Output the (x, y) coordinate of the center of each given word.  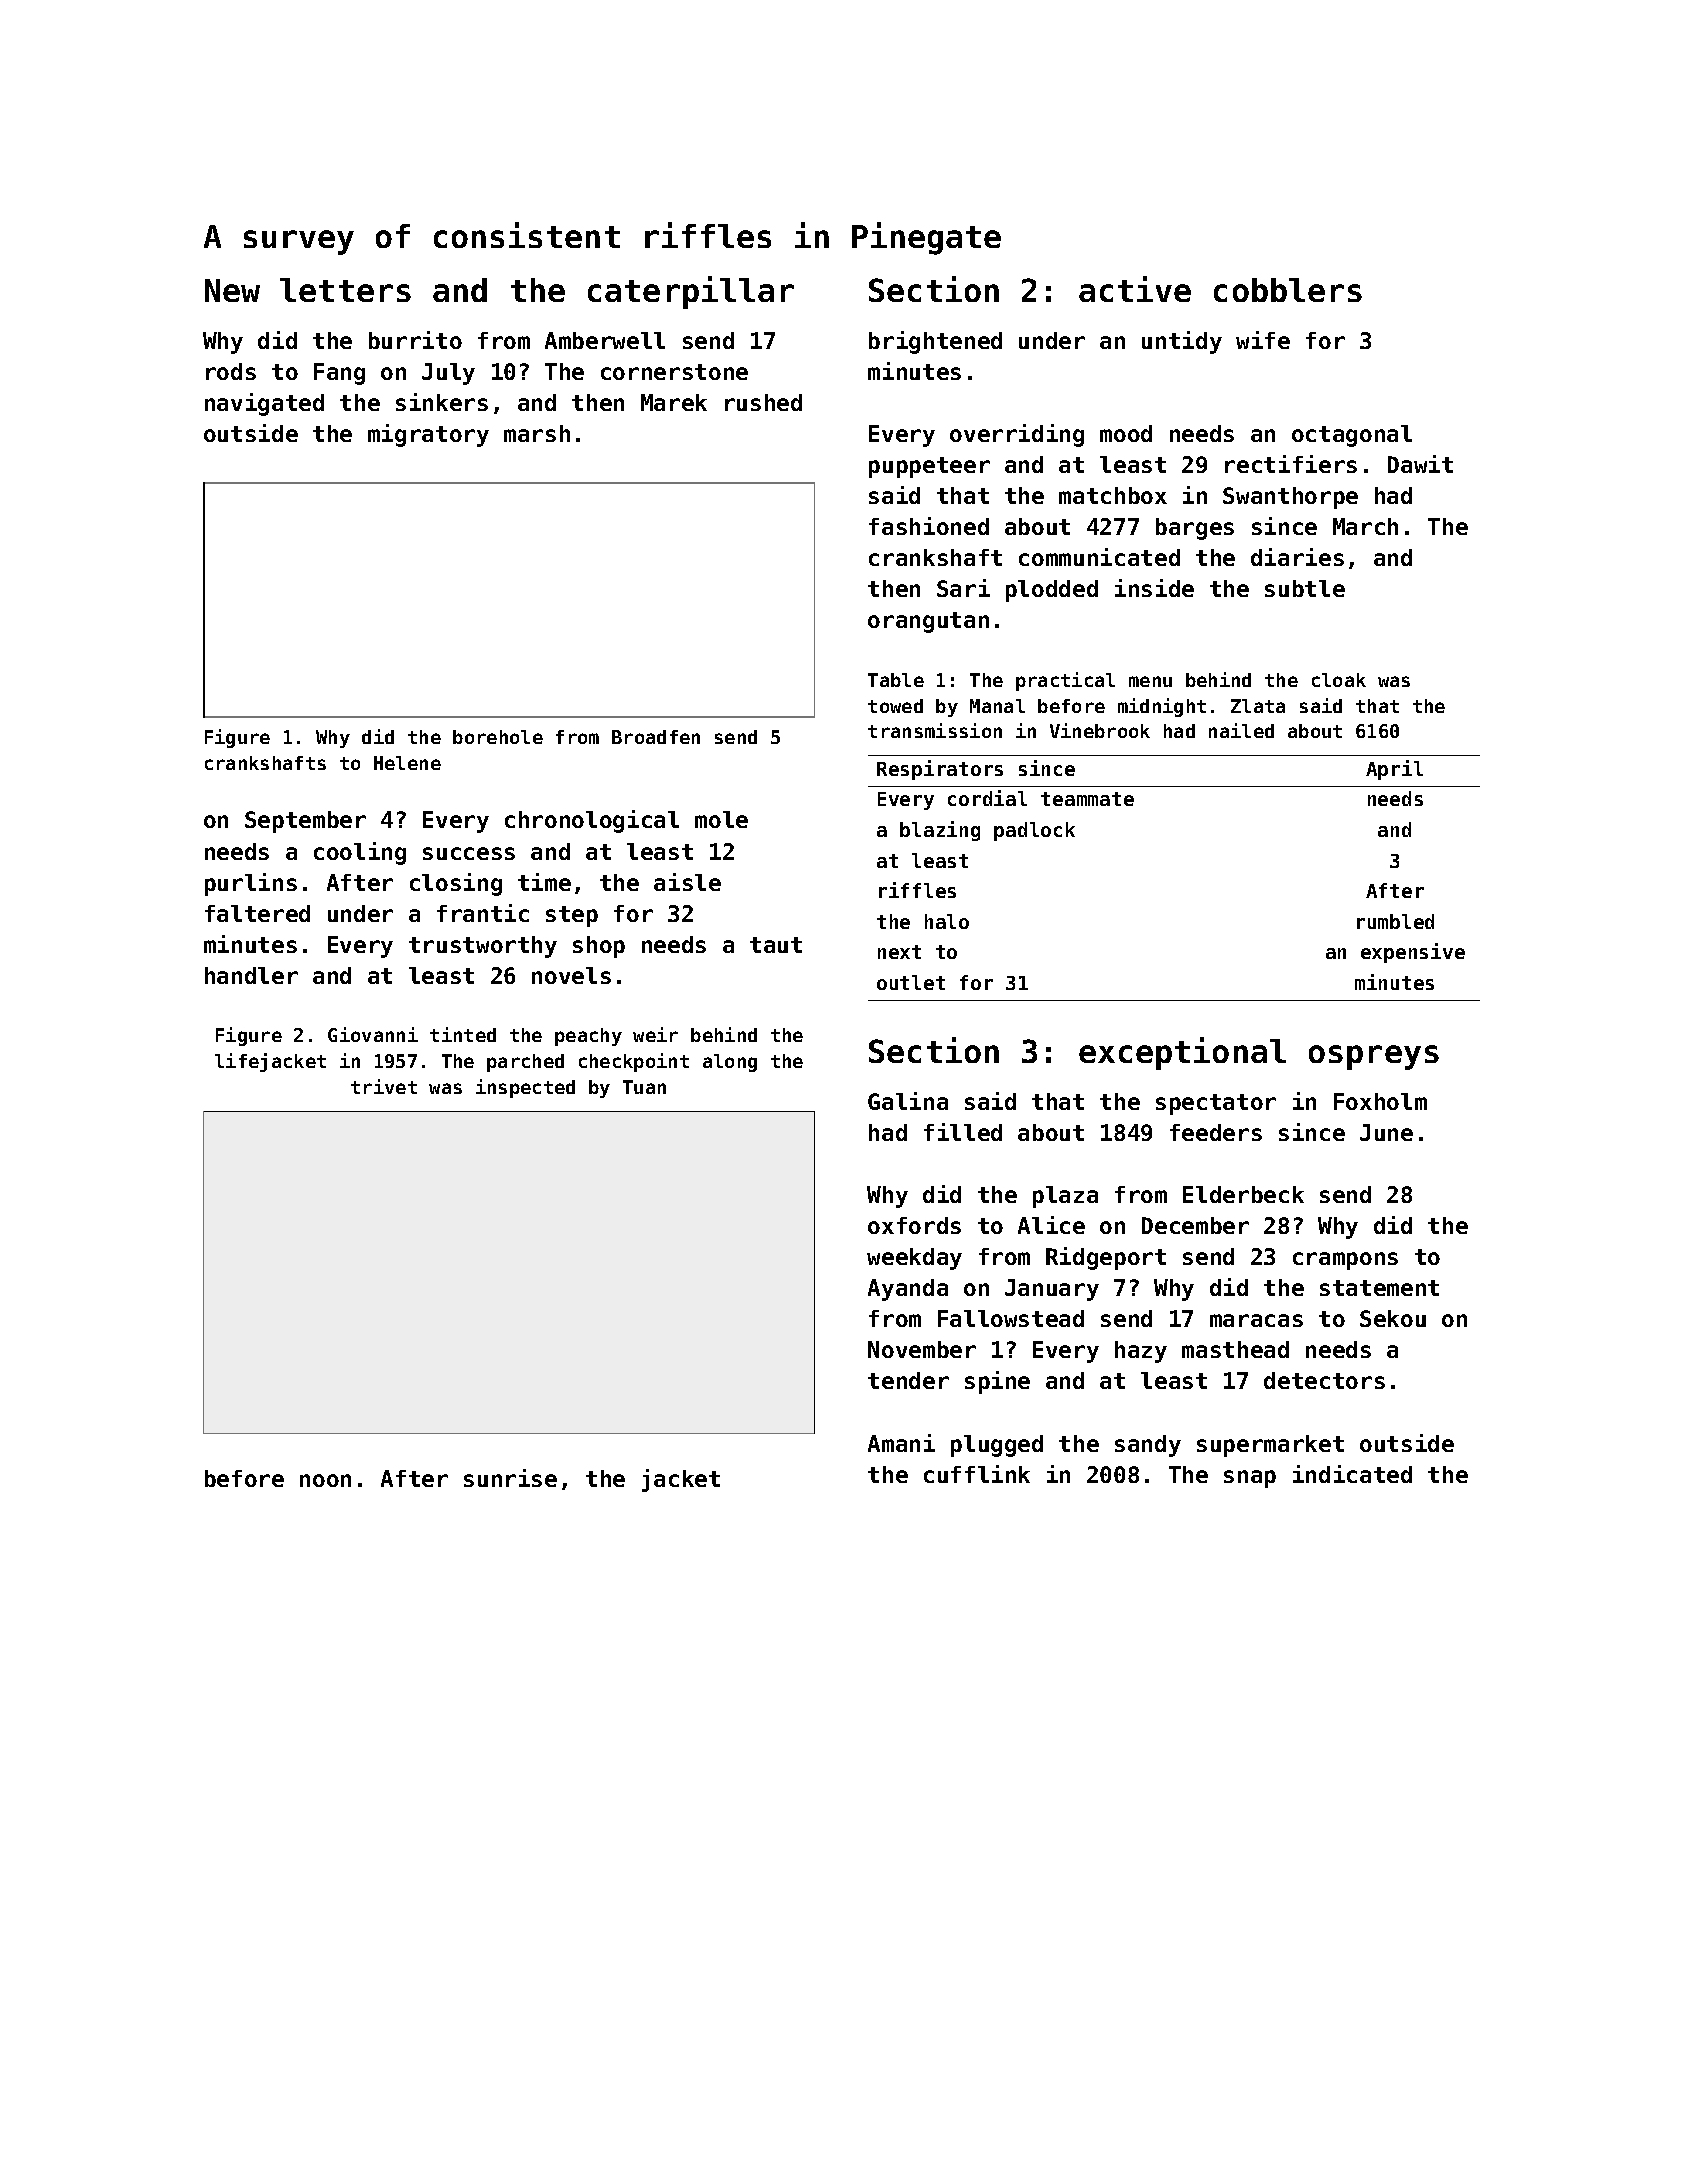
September (305, 822)
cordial (987, 798)
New (232, 290)
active (1135, 289)
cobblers (1288, 290)
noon (325, 1480)
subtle (1305, 588)
